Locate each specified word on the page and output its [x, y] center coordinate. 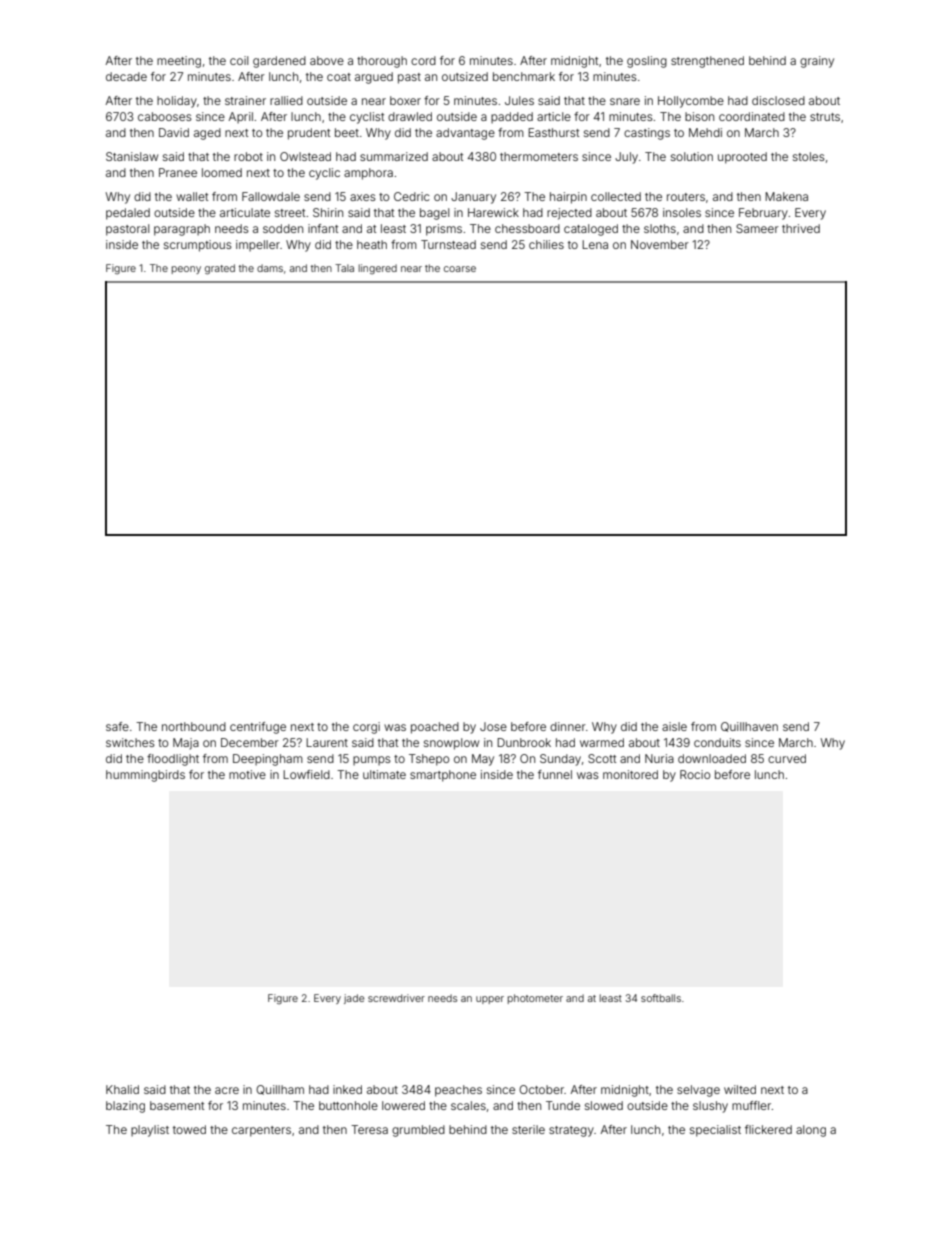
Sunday [560, 760]
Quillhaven [749, 727]
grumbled [418, 1131]
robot [248, 156]
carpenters [261, 1131]
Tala [344, 268]
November [660, 244]
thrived [801, 228]
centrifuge [258, 728]
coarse [460, 269]
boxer [405, 100]
